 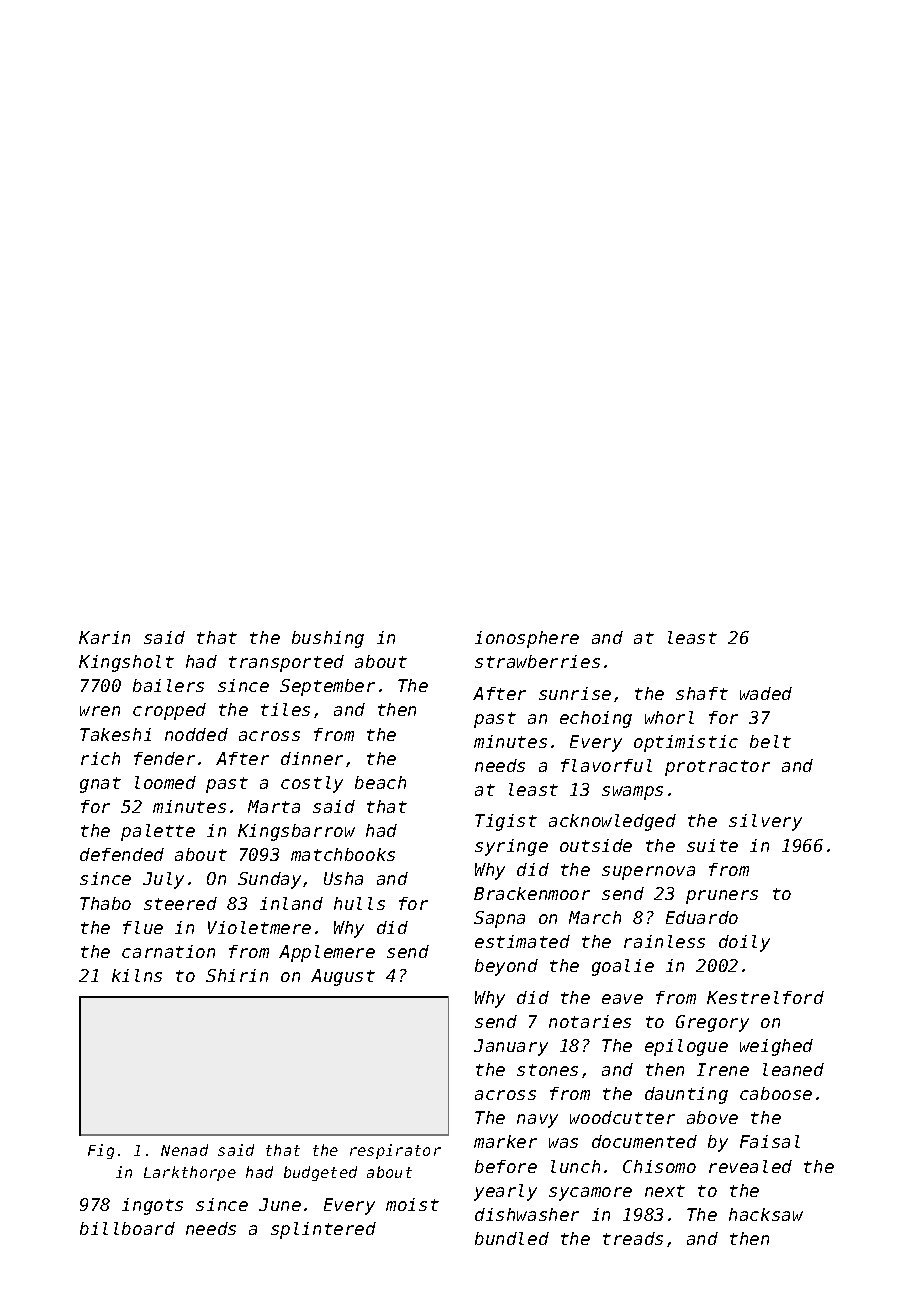 I want to click on beyond, so click(x=506, y=967).
